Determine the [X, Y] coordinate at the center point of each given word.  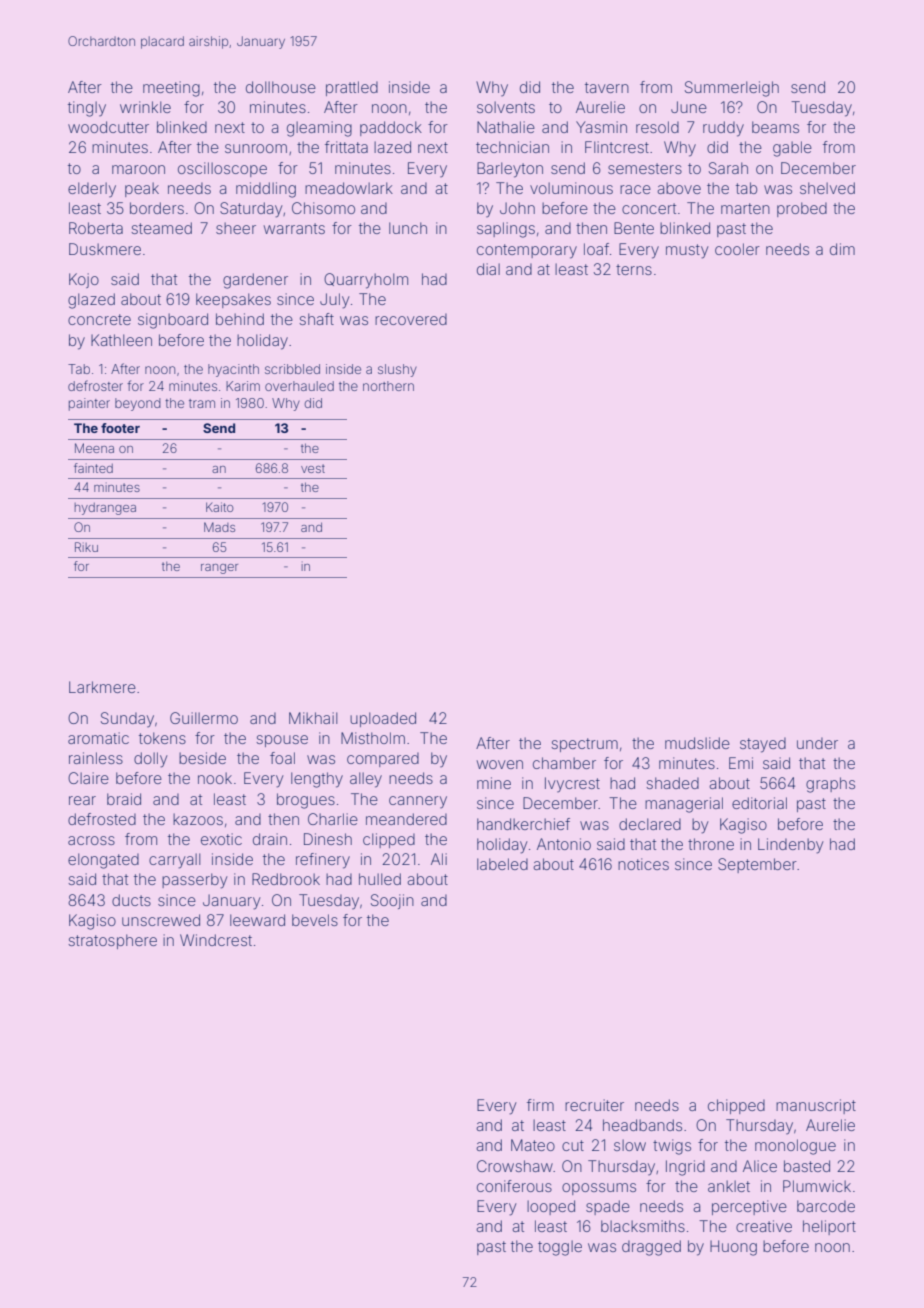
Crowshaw [515, 1166]
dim [842, 249]
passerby [195, 881]
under [817, 743]
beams [775, 127]
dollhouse [281, 87]
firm [540, 1105]
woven [500, 764]
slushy [397, 370]
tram [202, 403]
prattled [352, 88]
